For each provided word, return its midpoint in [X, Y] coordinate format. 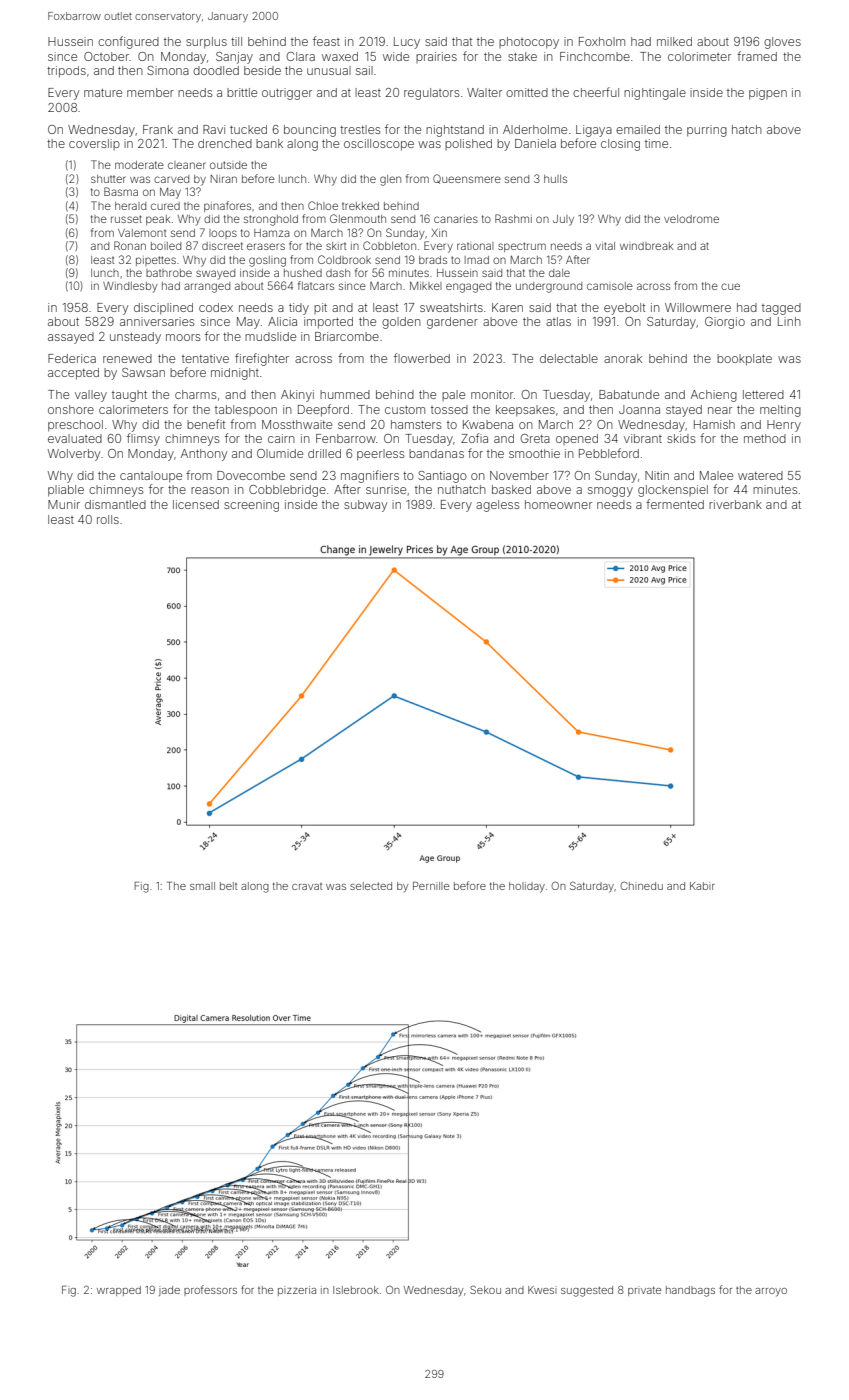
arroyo [771, 1292]
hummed [345, 394]
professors [210, 1290]
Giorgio [725, 323]
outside [228, 165]
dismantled [115, 504]
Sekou [485, 1289]
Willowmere [698, 307]
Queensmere [467, 179]
